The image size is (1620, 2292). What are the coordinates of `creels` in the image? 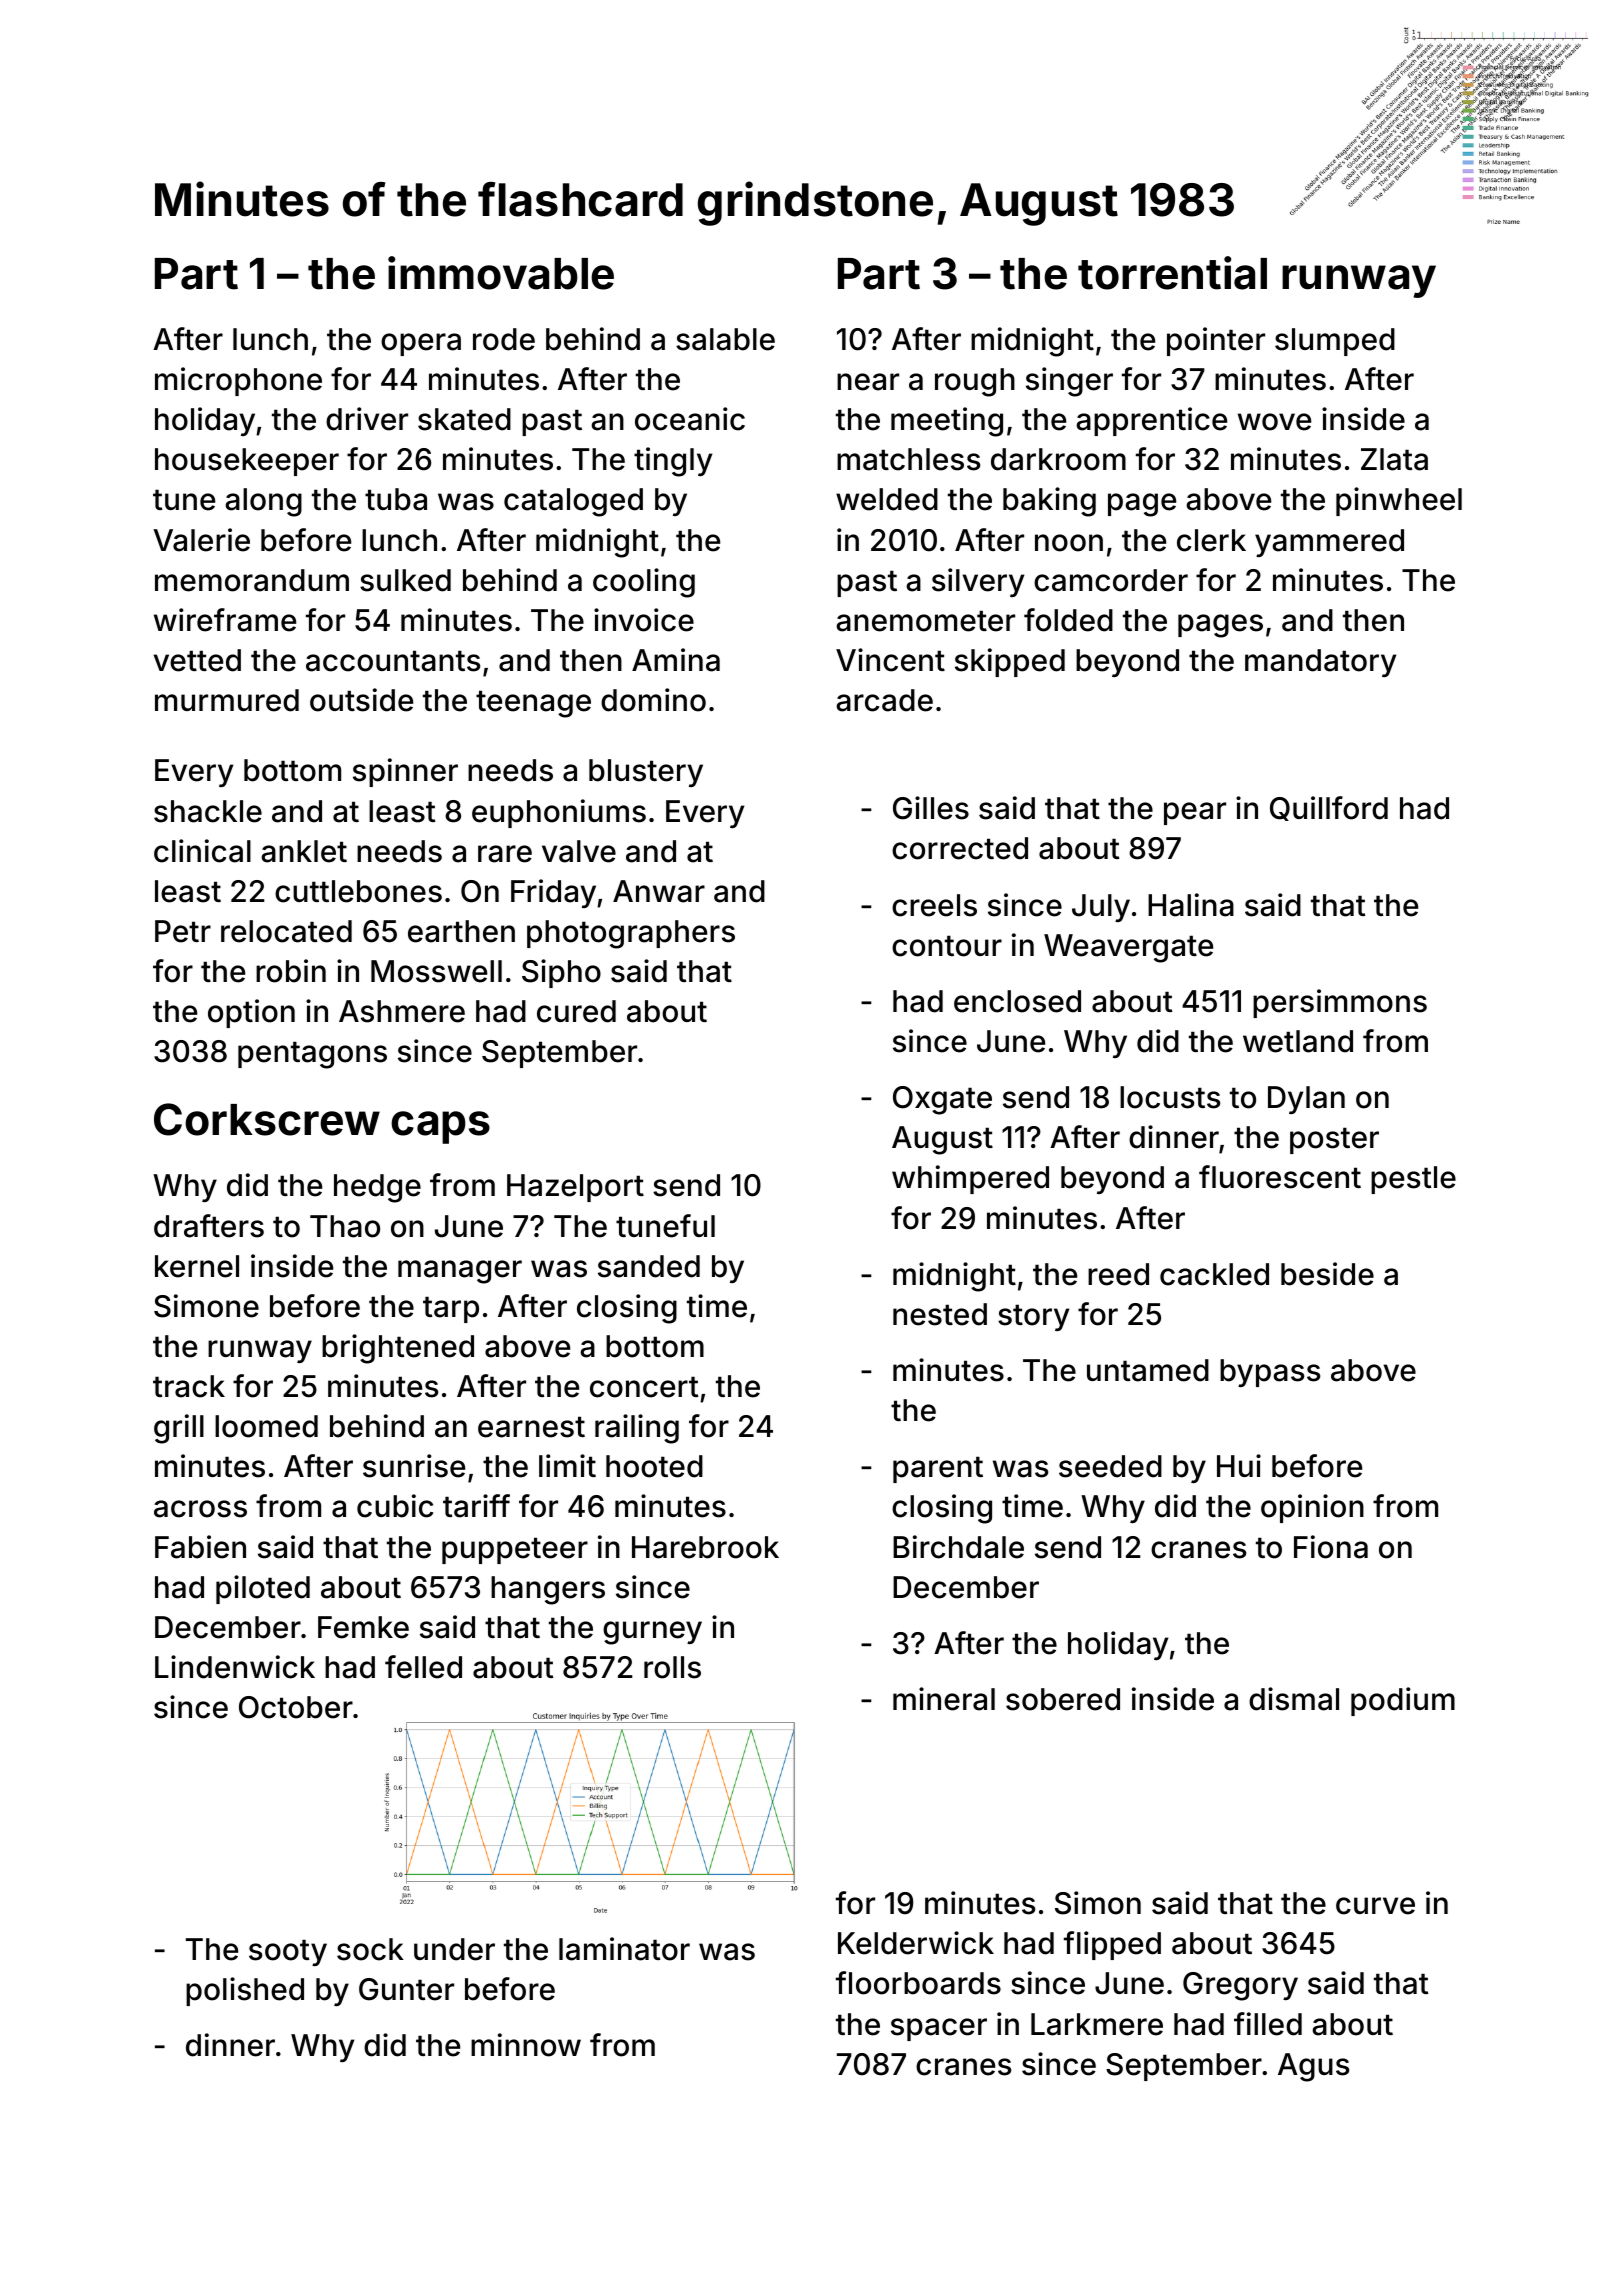 It's located at (934, 905).
